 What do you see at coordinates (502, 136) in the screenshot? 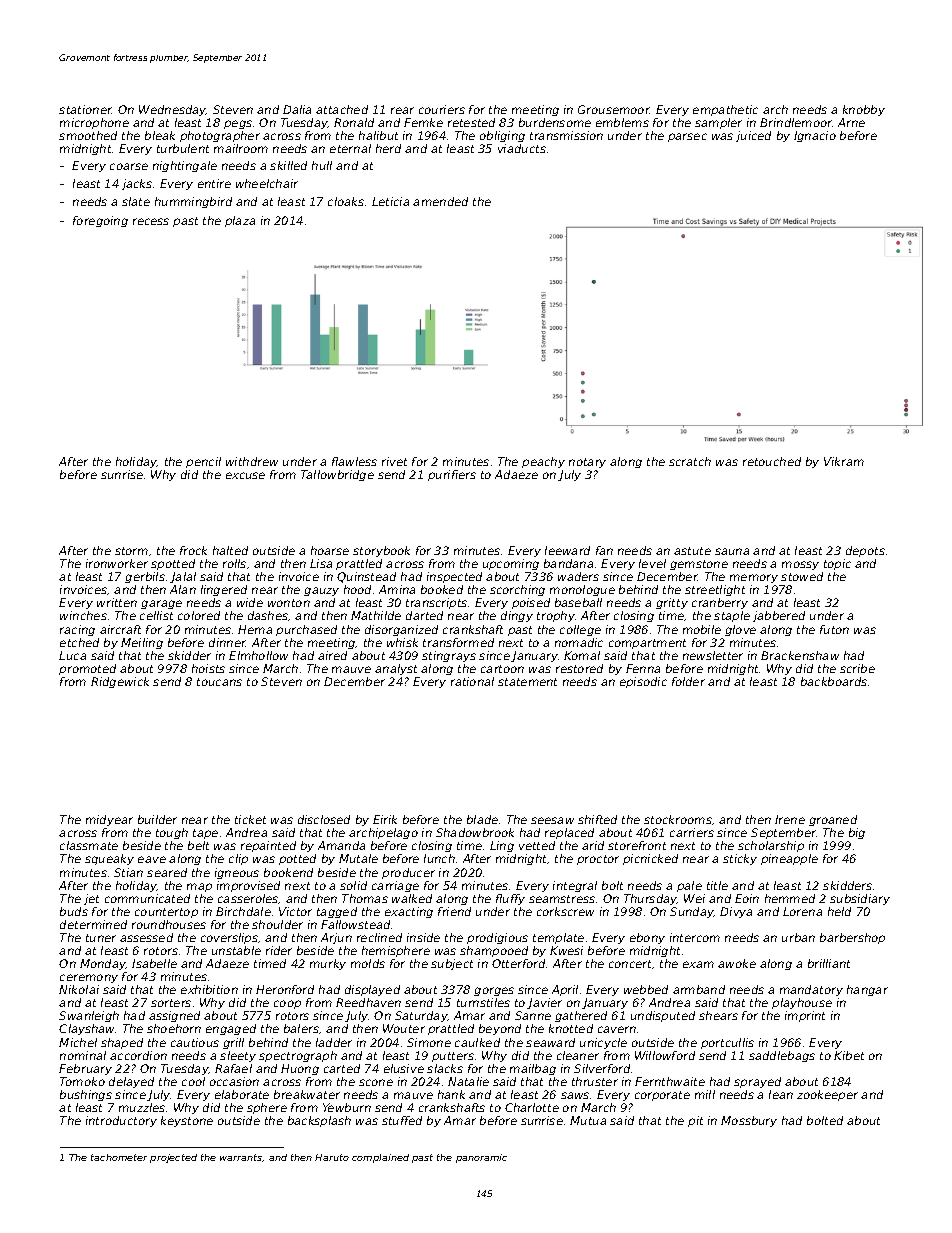
I see `obliging` at bounding box center [502, 136].
